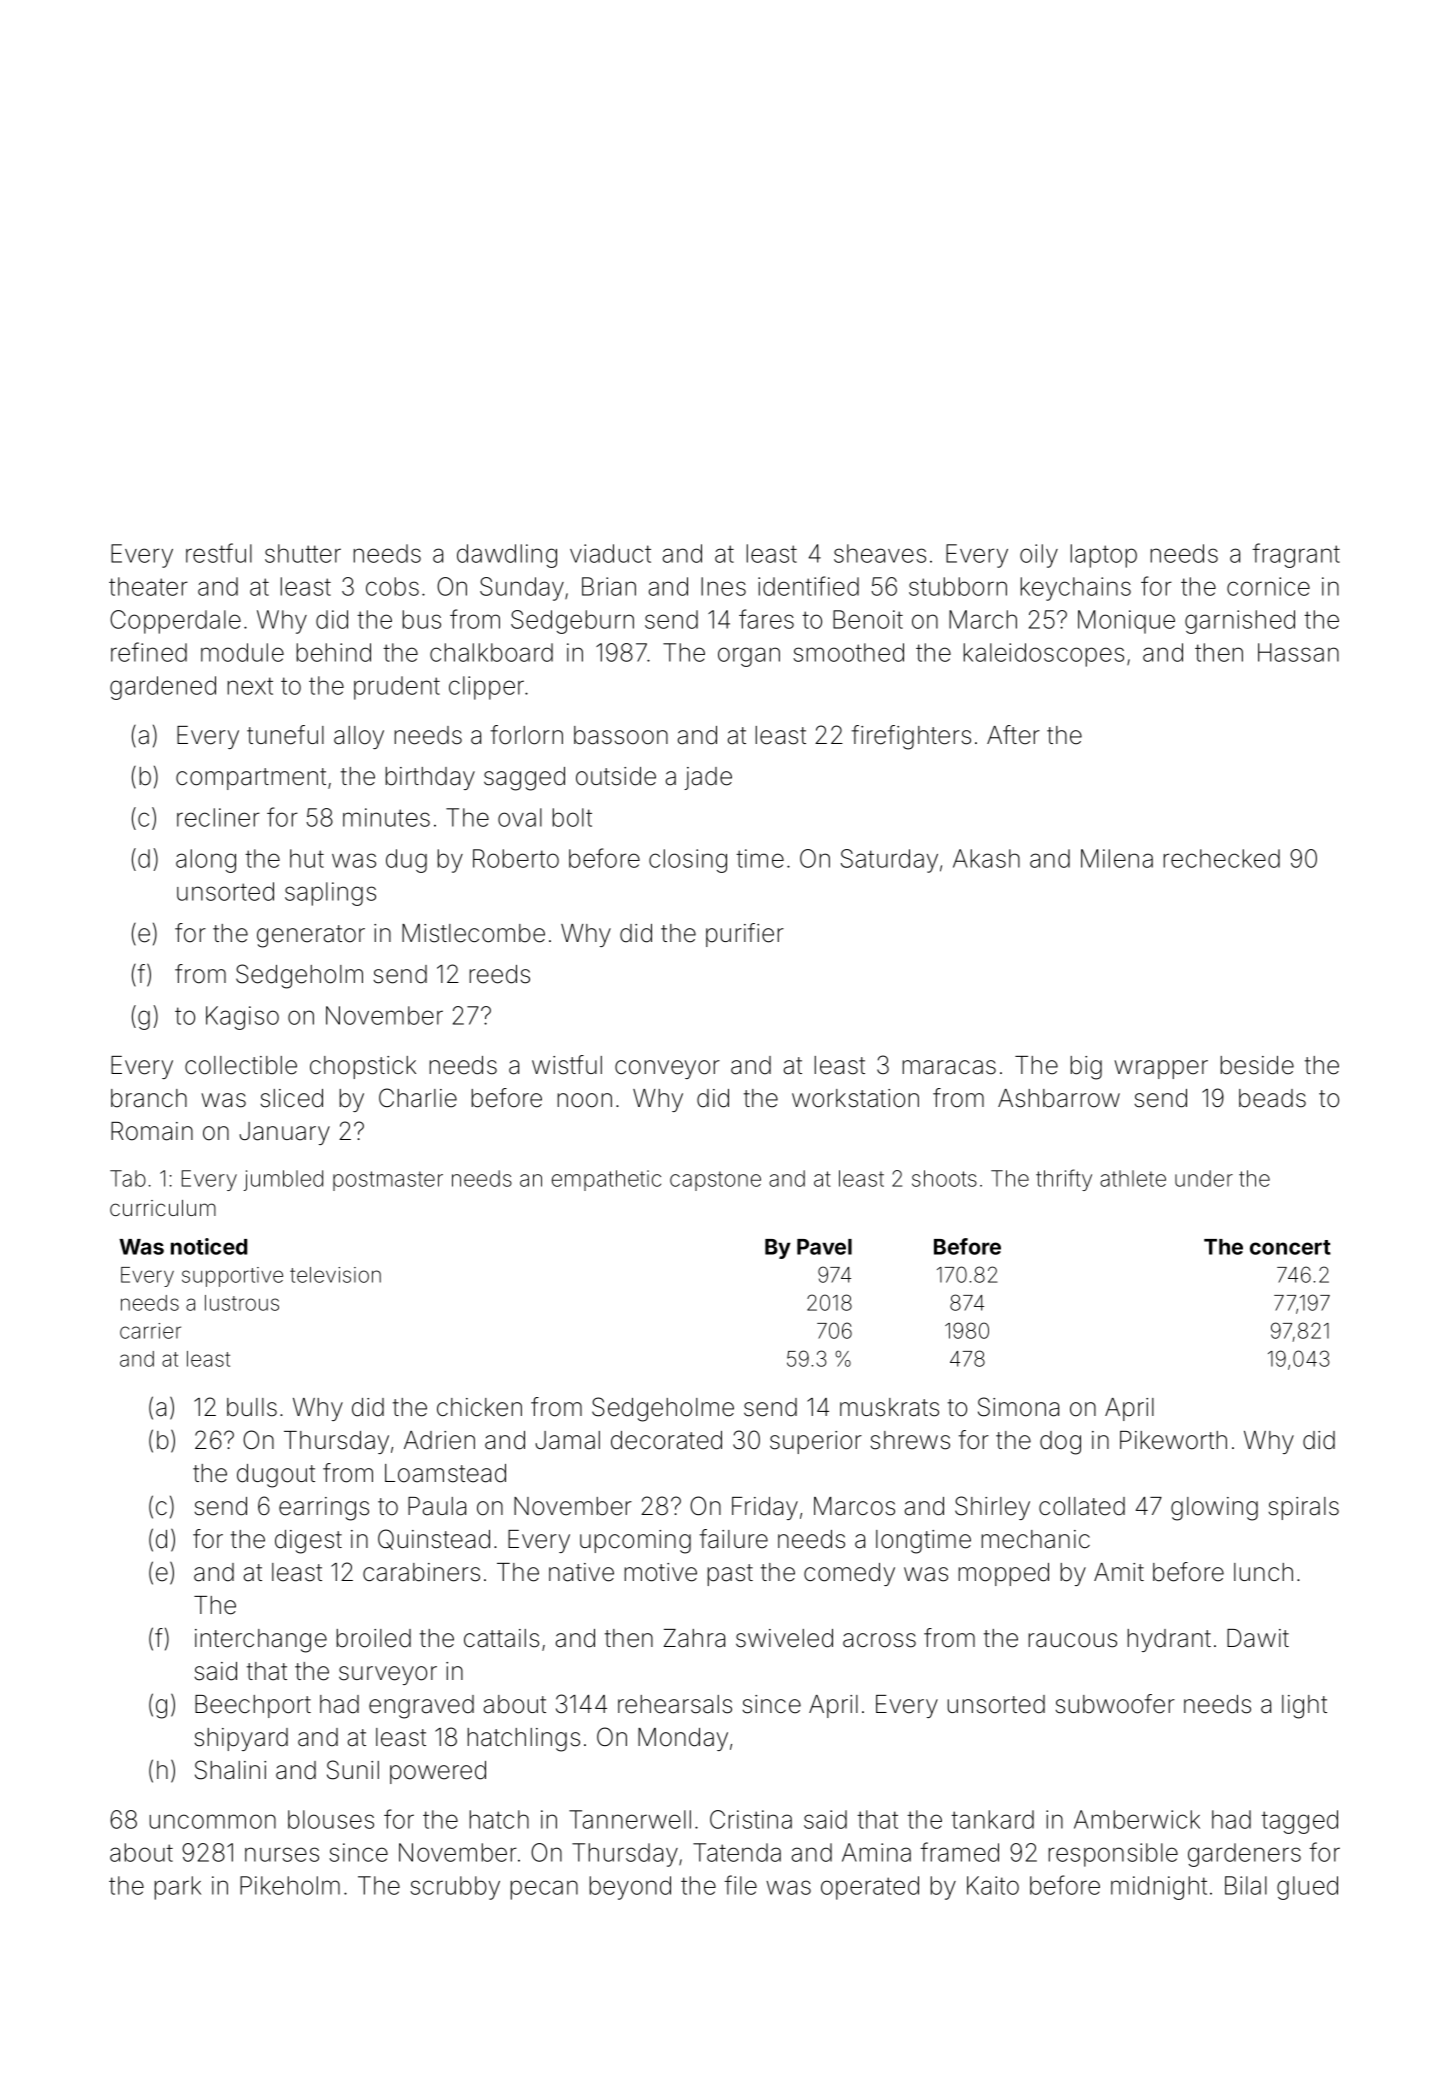 This image has height=2100, width=1450. Describe the element at coordinates (715, 1181) in the image. I see `capstone` at that location.
